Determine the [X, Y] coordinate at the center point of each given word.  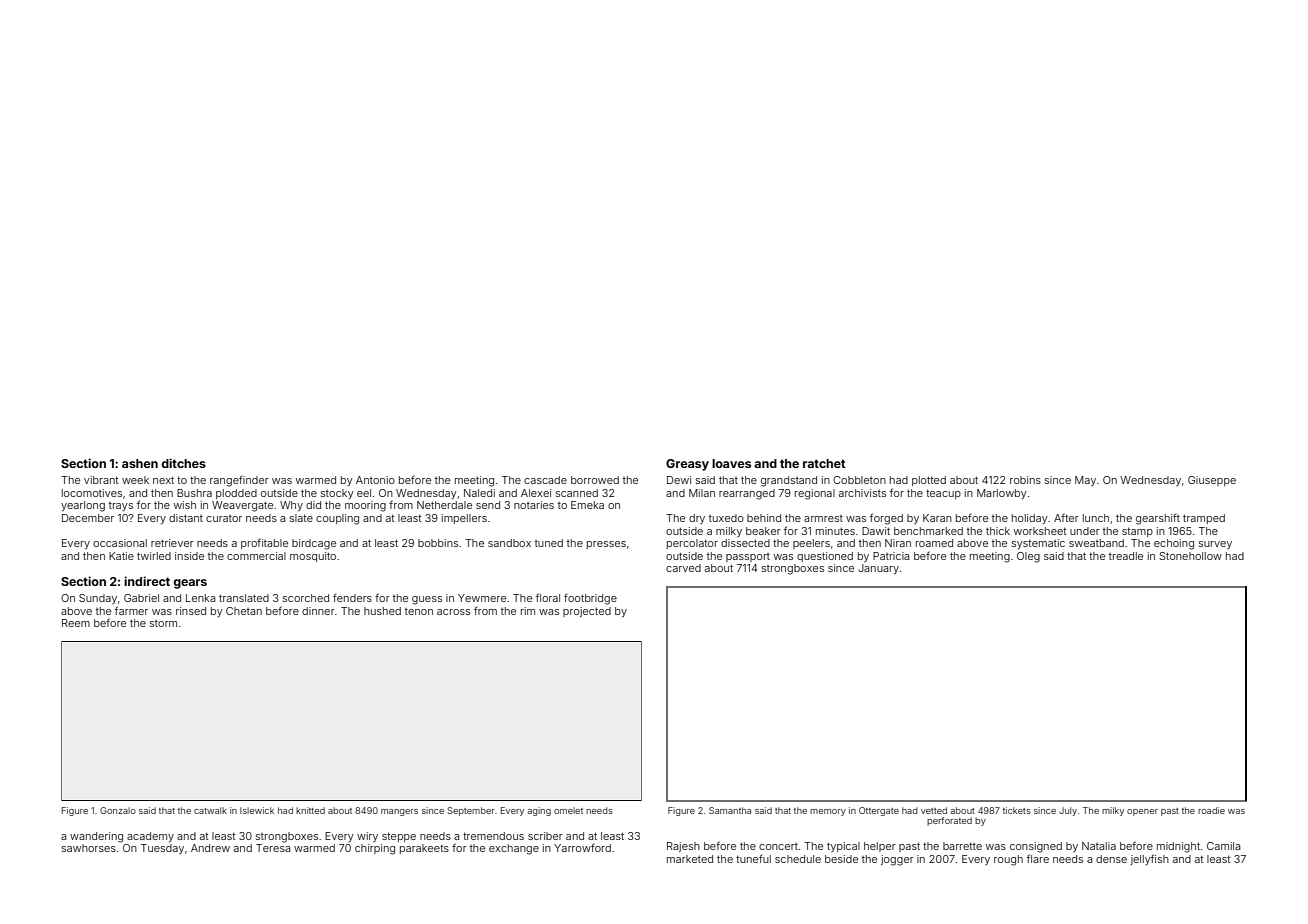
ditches [183, 463]
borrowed [595, 480]
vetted [934, 810]
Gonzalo [118, 810]
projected [587, 612]
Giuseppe [1212, 481]
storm [163, 623]
